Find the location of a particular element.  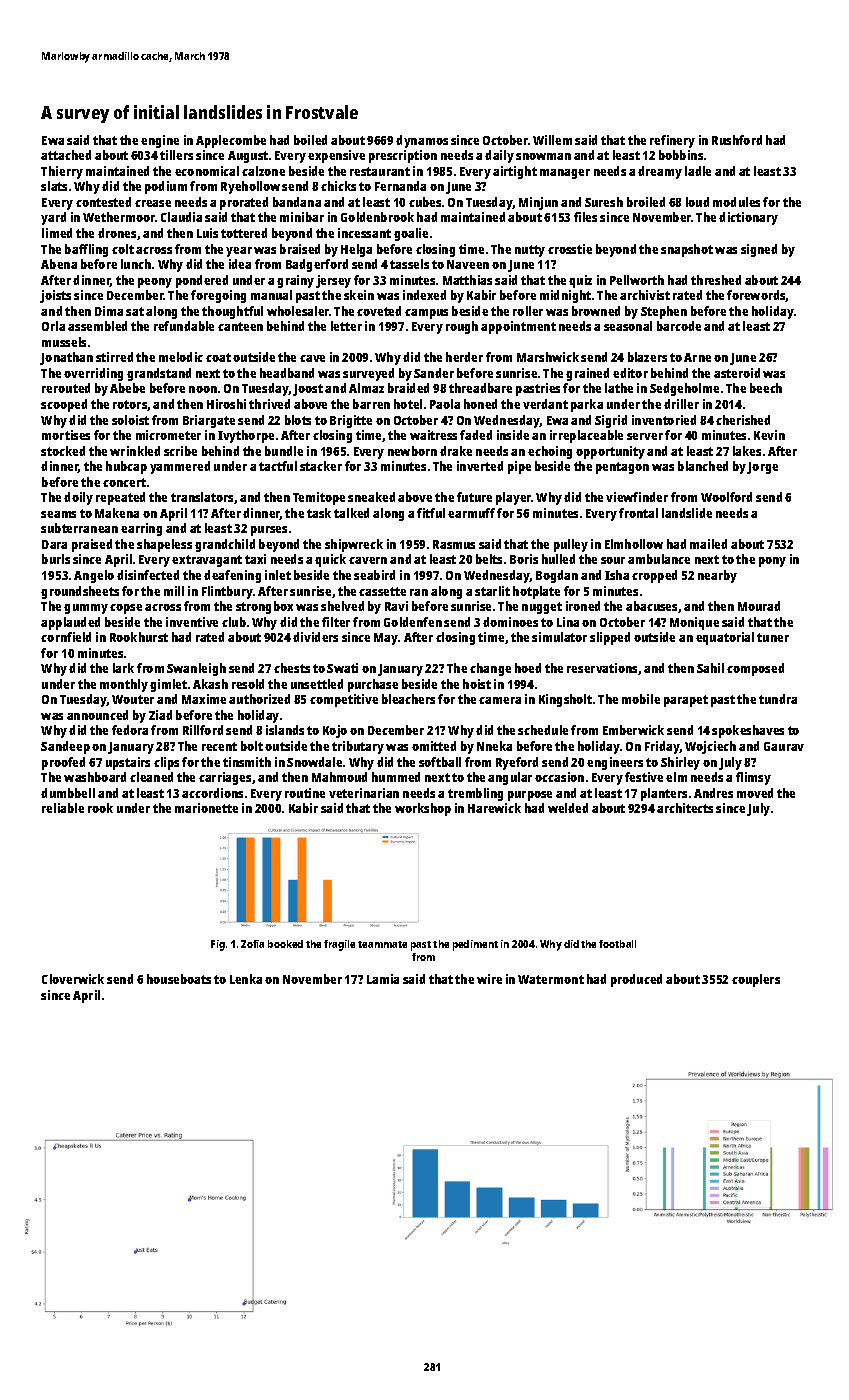

Applecombe is located at coordinates (231, 141).
